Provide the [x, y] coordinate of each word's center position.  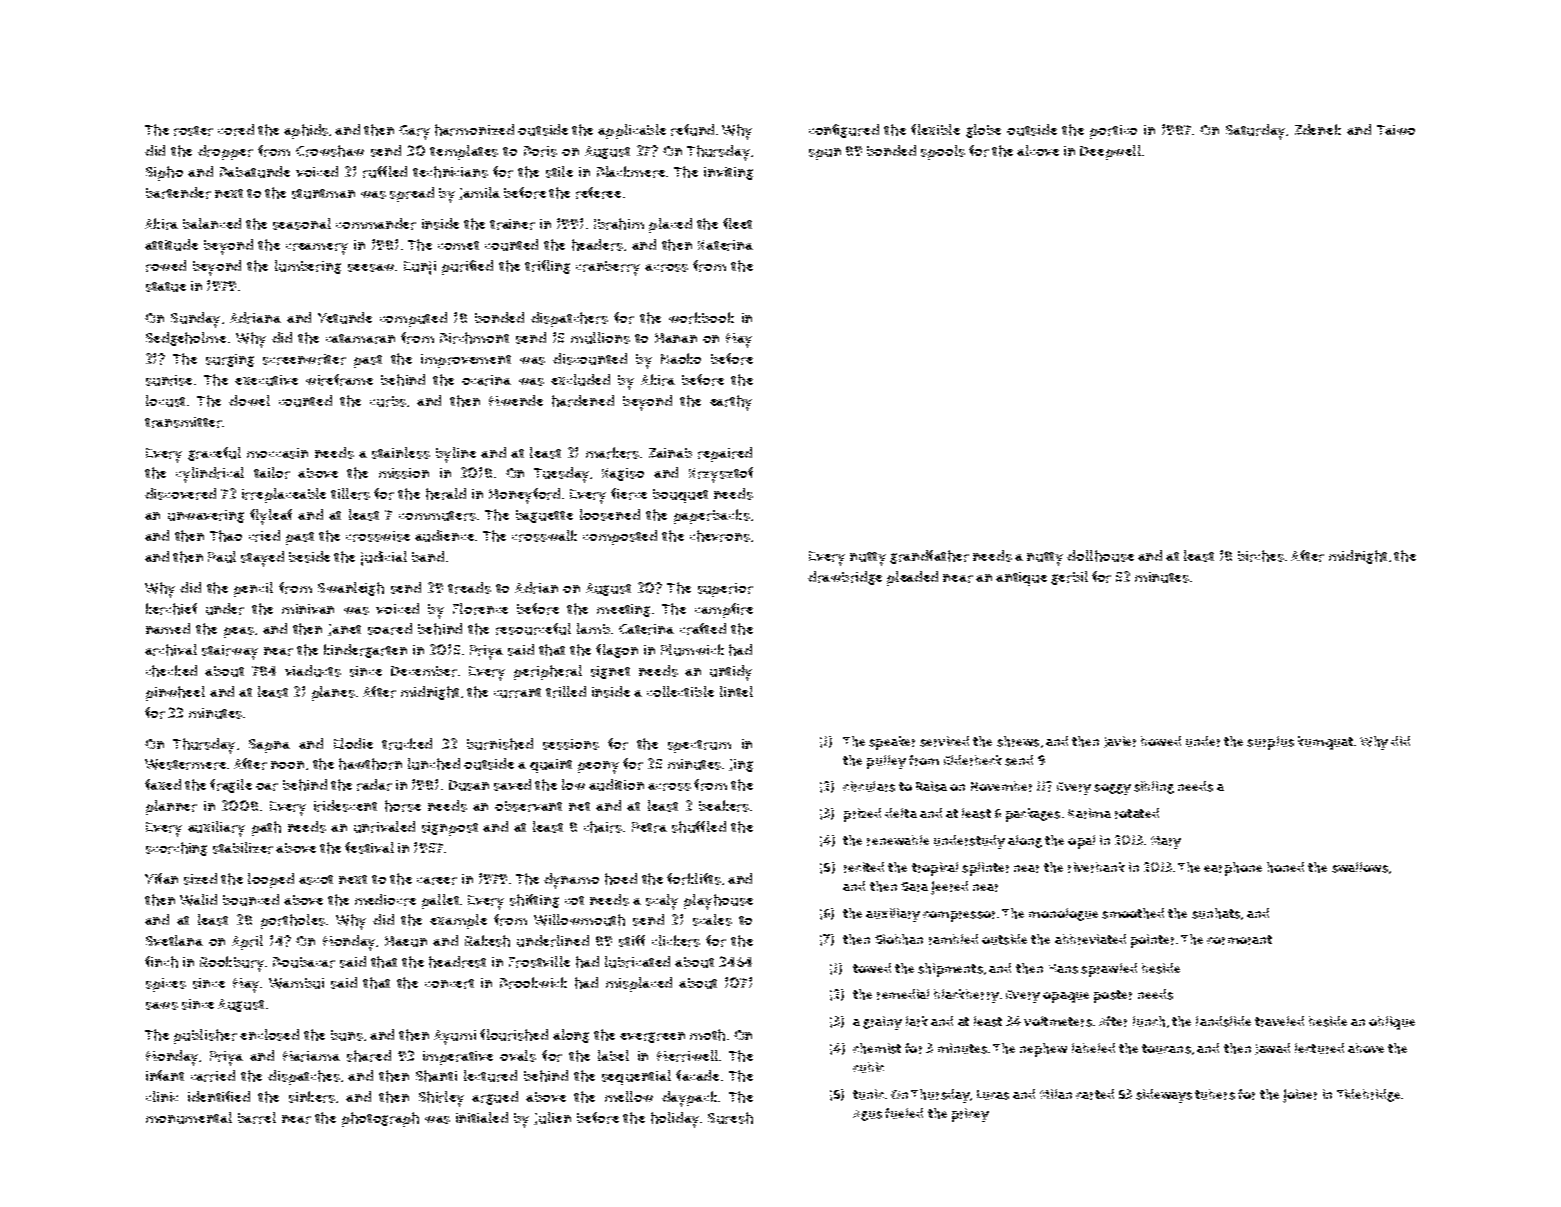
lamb [593, 628]
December [424, 671]
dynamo [571, 881]
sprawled [1109, 970]
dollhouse [1100, 556]
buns [347, 1035]
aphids [306, 131]
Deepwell [1110, 152]
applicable [632, 131]
